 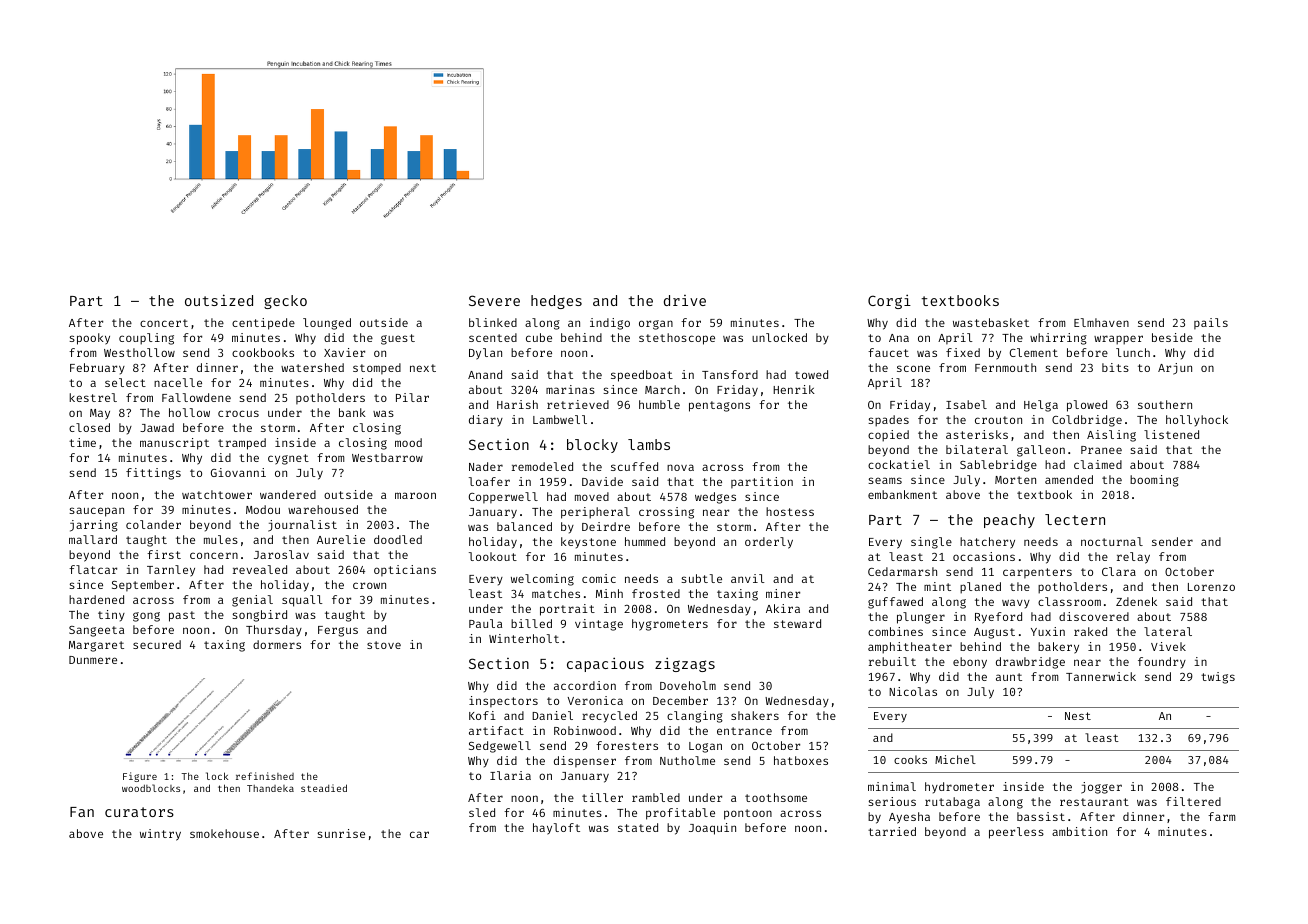 I want to click on peripheral, so click(x=595, y=513).
